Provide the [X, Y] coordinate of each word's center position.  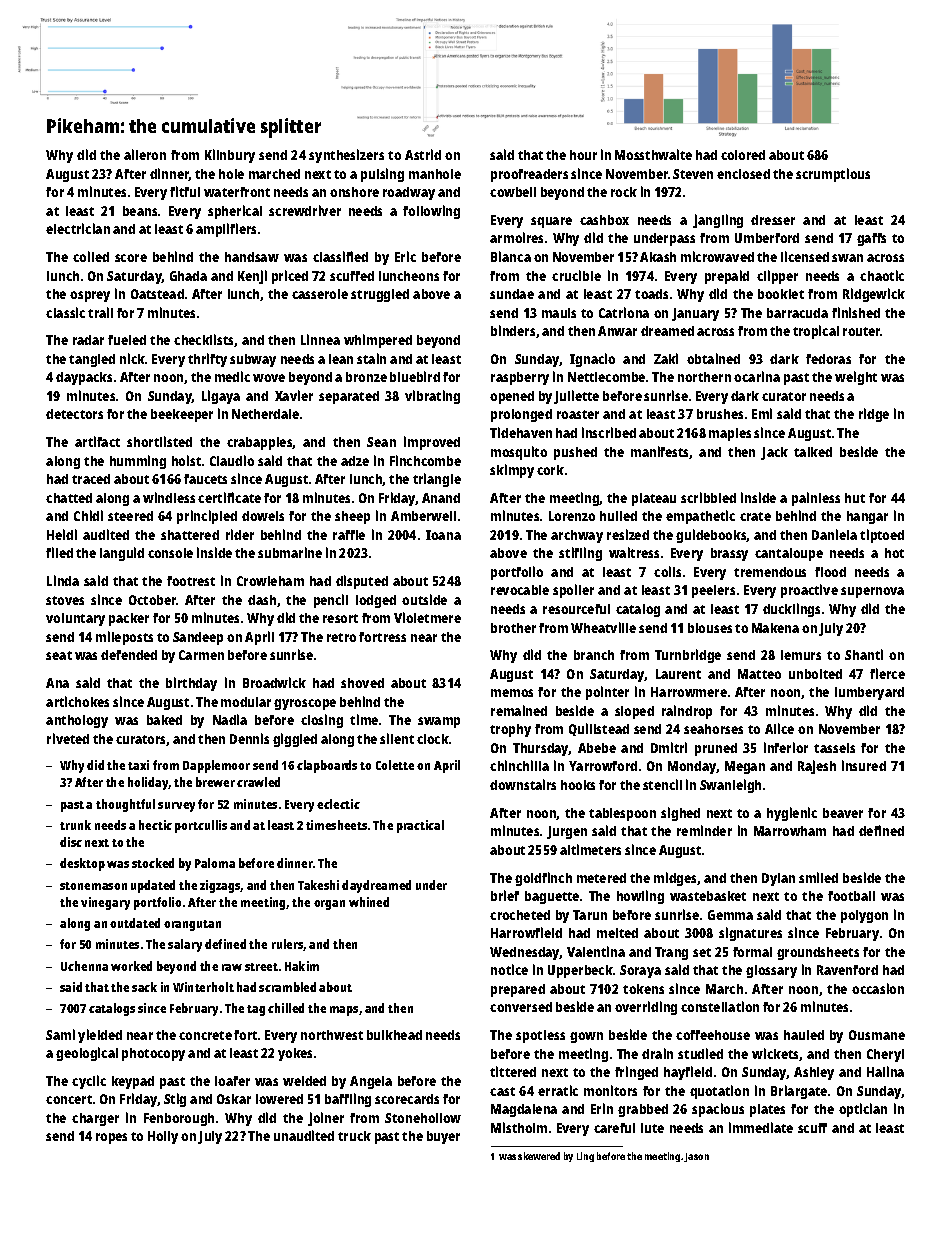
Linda [63, 580]
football [851, 896]
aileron [145, 154]
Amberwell [423, 516]
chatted [69, 498]
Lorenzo [572, 516]
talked [813, 452]
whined [369, 902]
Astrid [423, 154]
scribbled [708, 497]
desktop [82, 864]
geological [87, 1054]
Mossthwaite [653, 154]
